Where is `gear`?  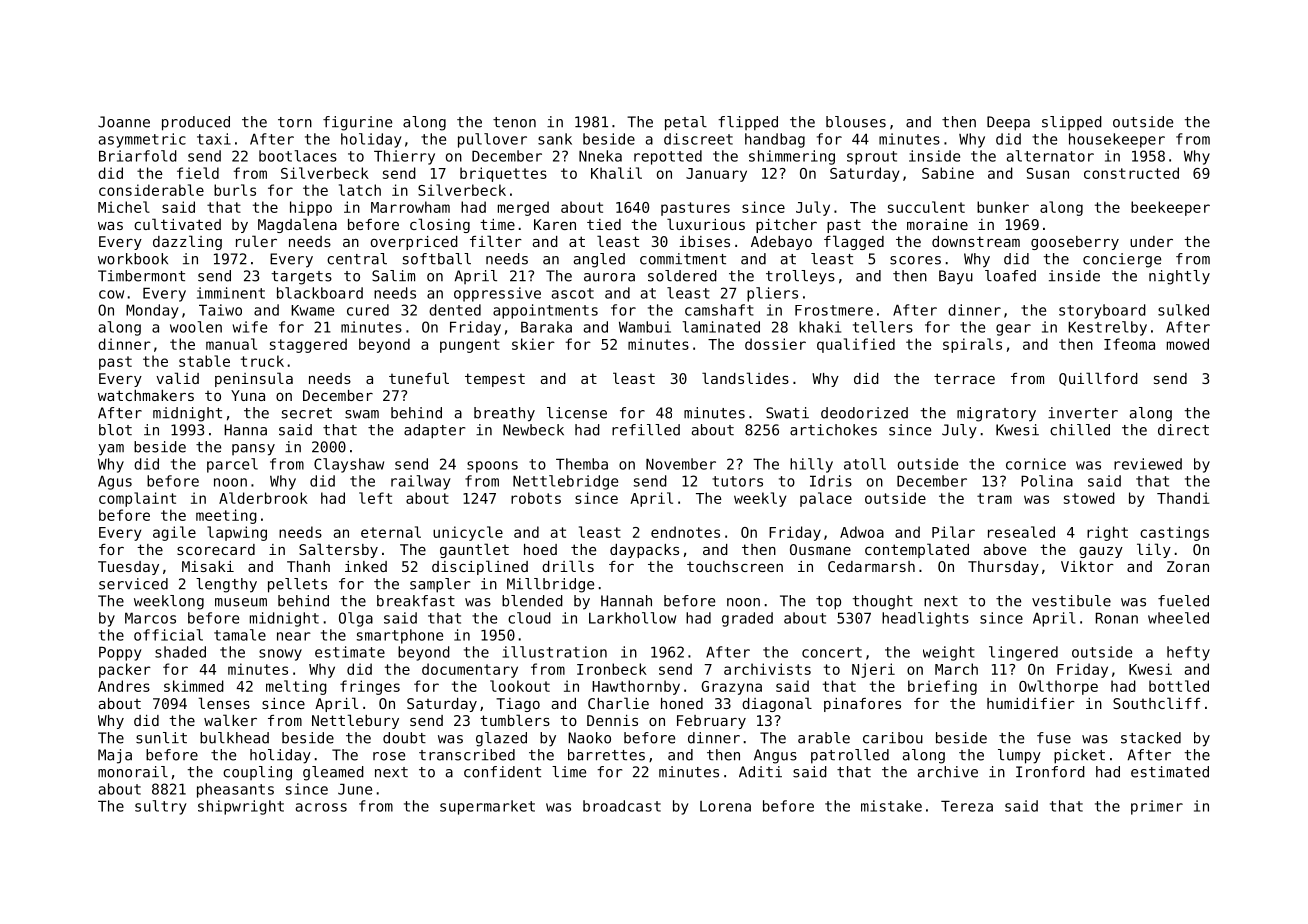 gear is located at coordinates (1013, 330).
